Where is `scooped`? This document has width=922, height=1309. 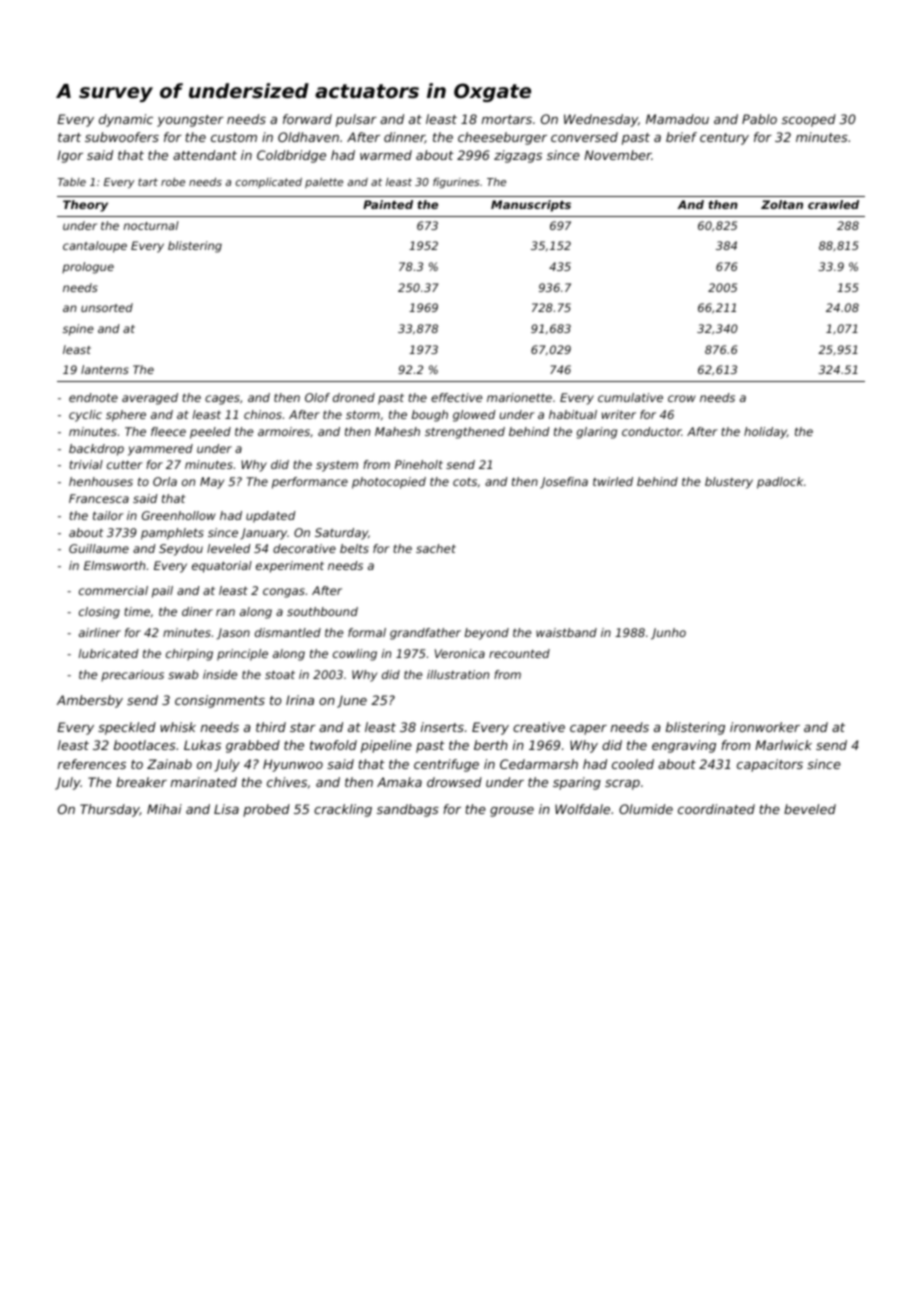 scooped is located at coordinates (809, 120).
